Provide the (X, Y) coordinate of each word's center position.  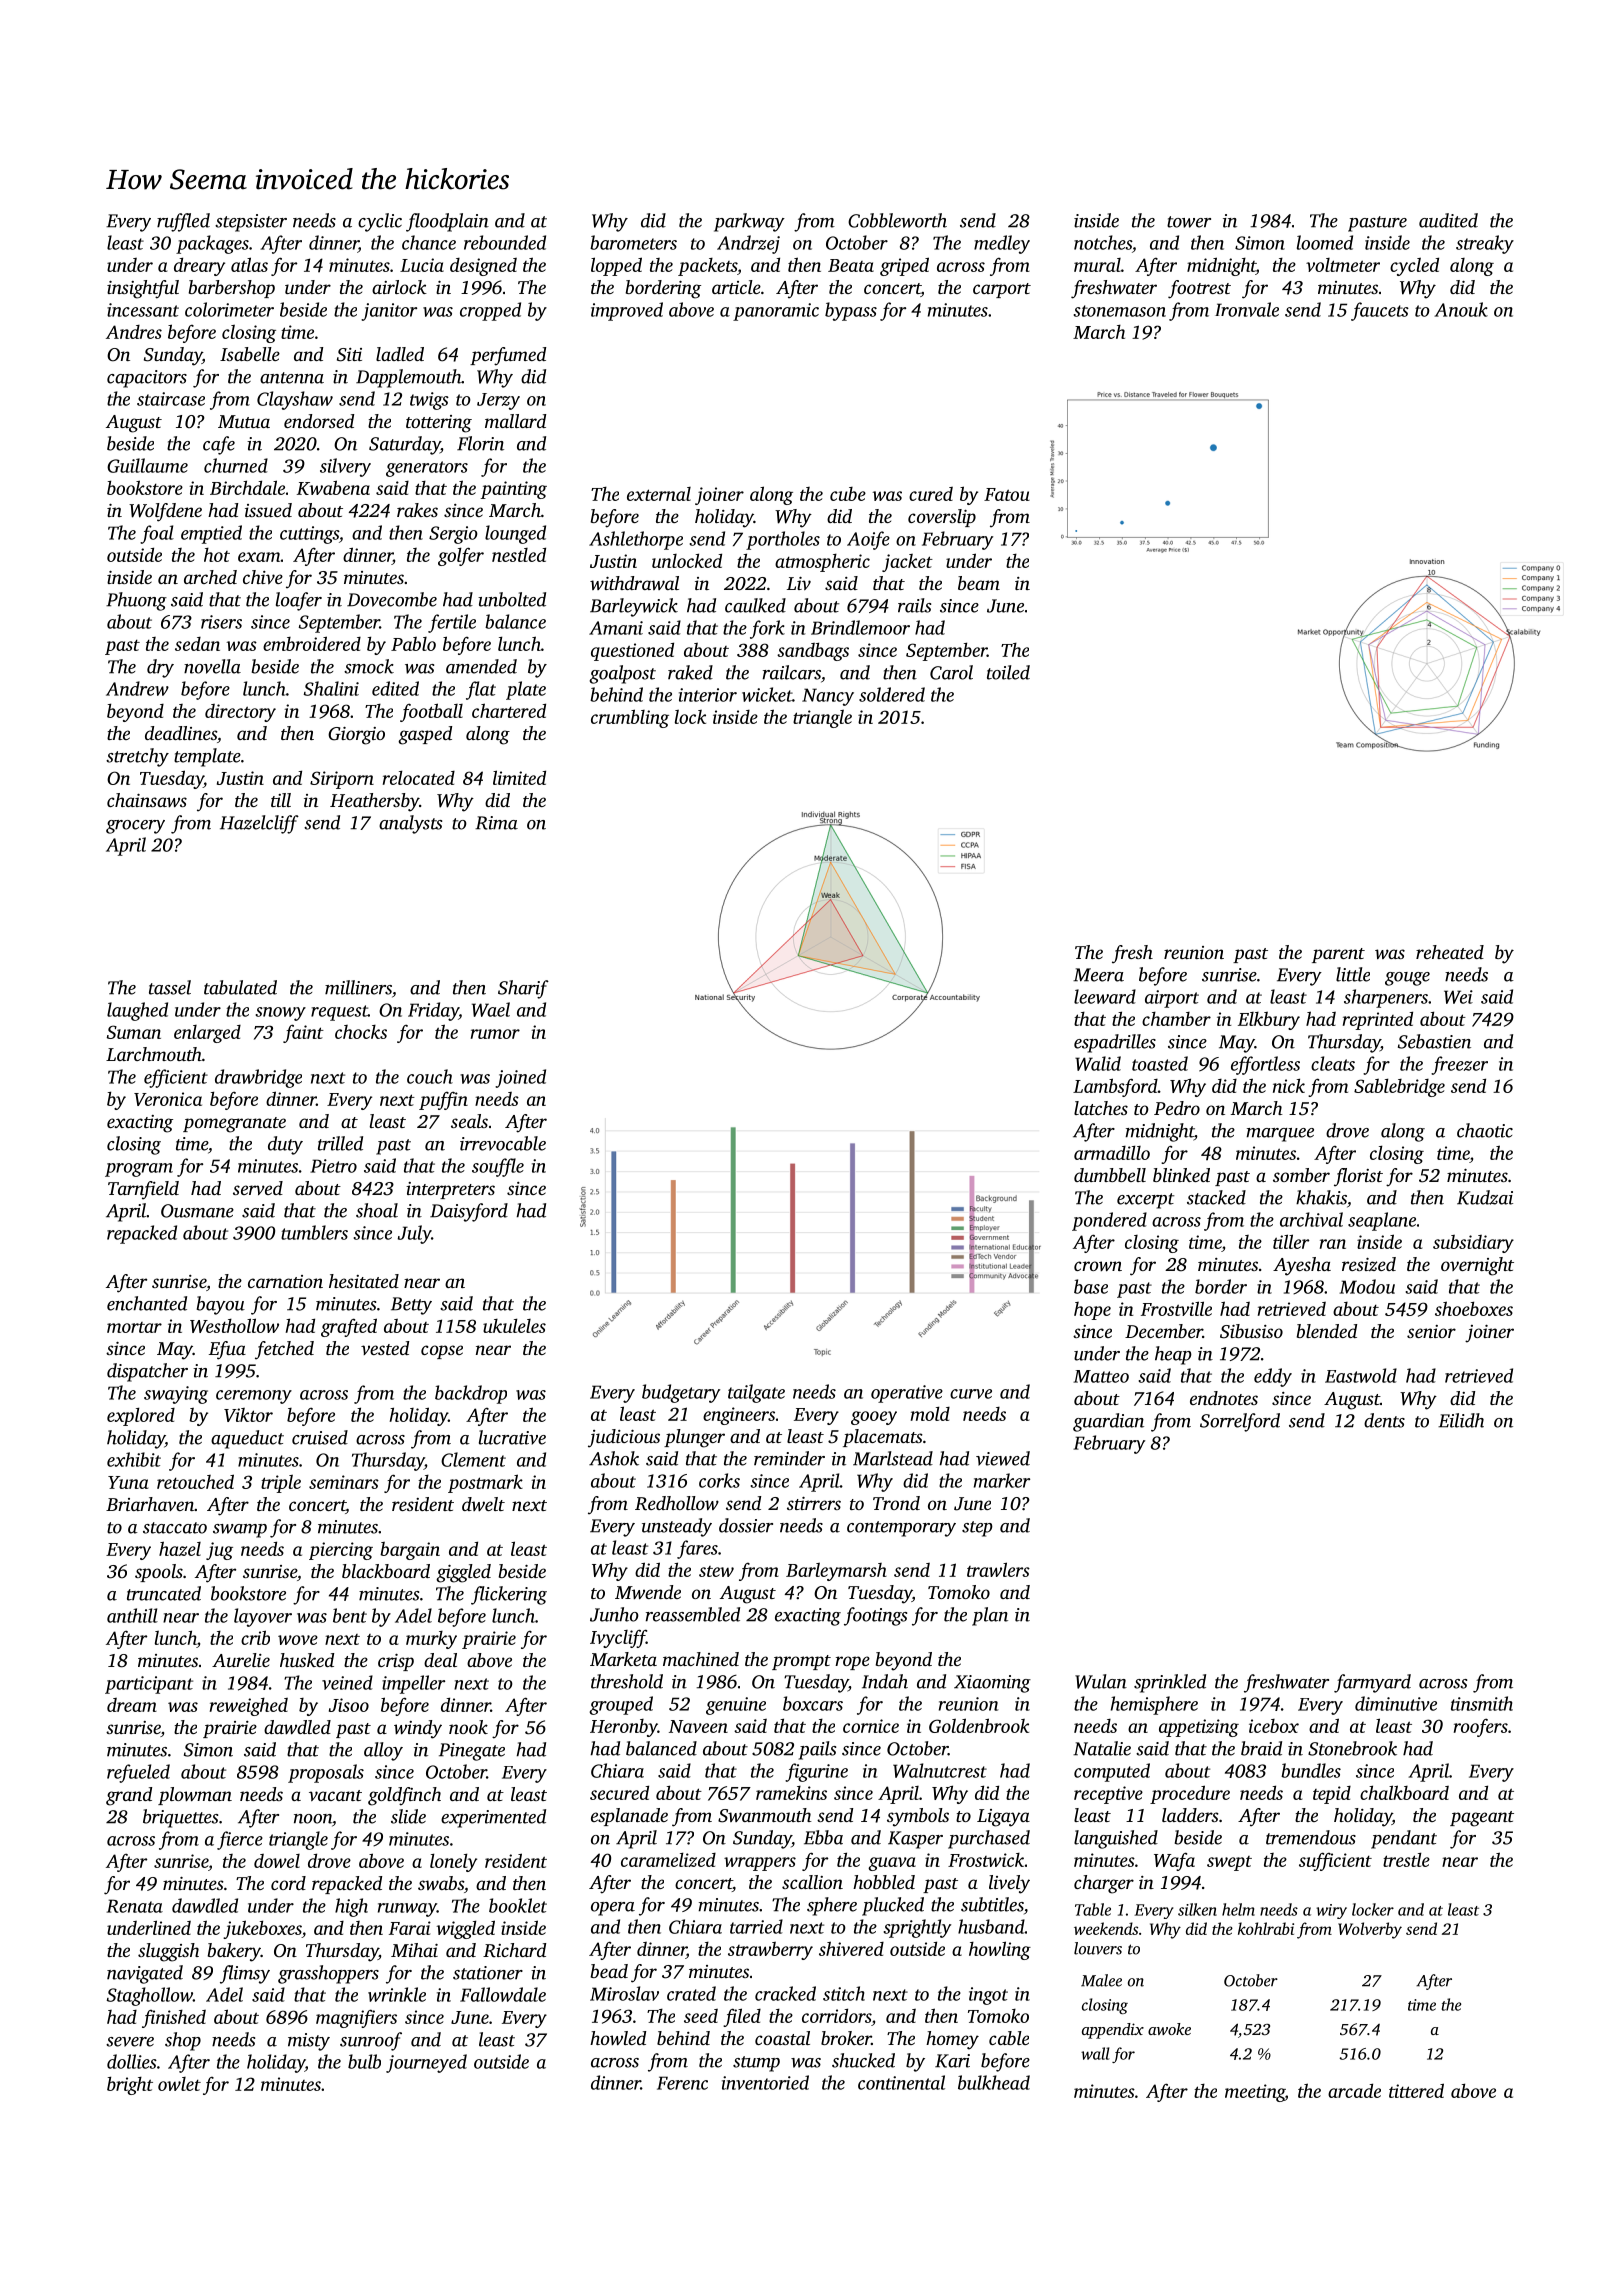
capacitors (147, 379)
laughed (137, 1011)
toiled (1008, 672)
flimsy (245, 1974)
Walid (1098, 1063)
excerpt (1145, 1201)
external (659, 494)
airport (1172, 999)
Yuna (128, 1482)
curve (971, 1394)
